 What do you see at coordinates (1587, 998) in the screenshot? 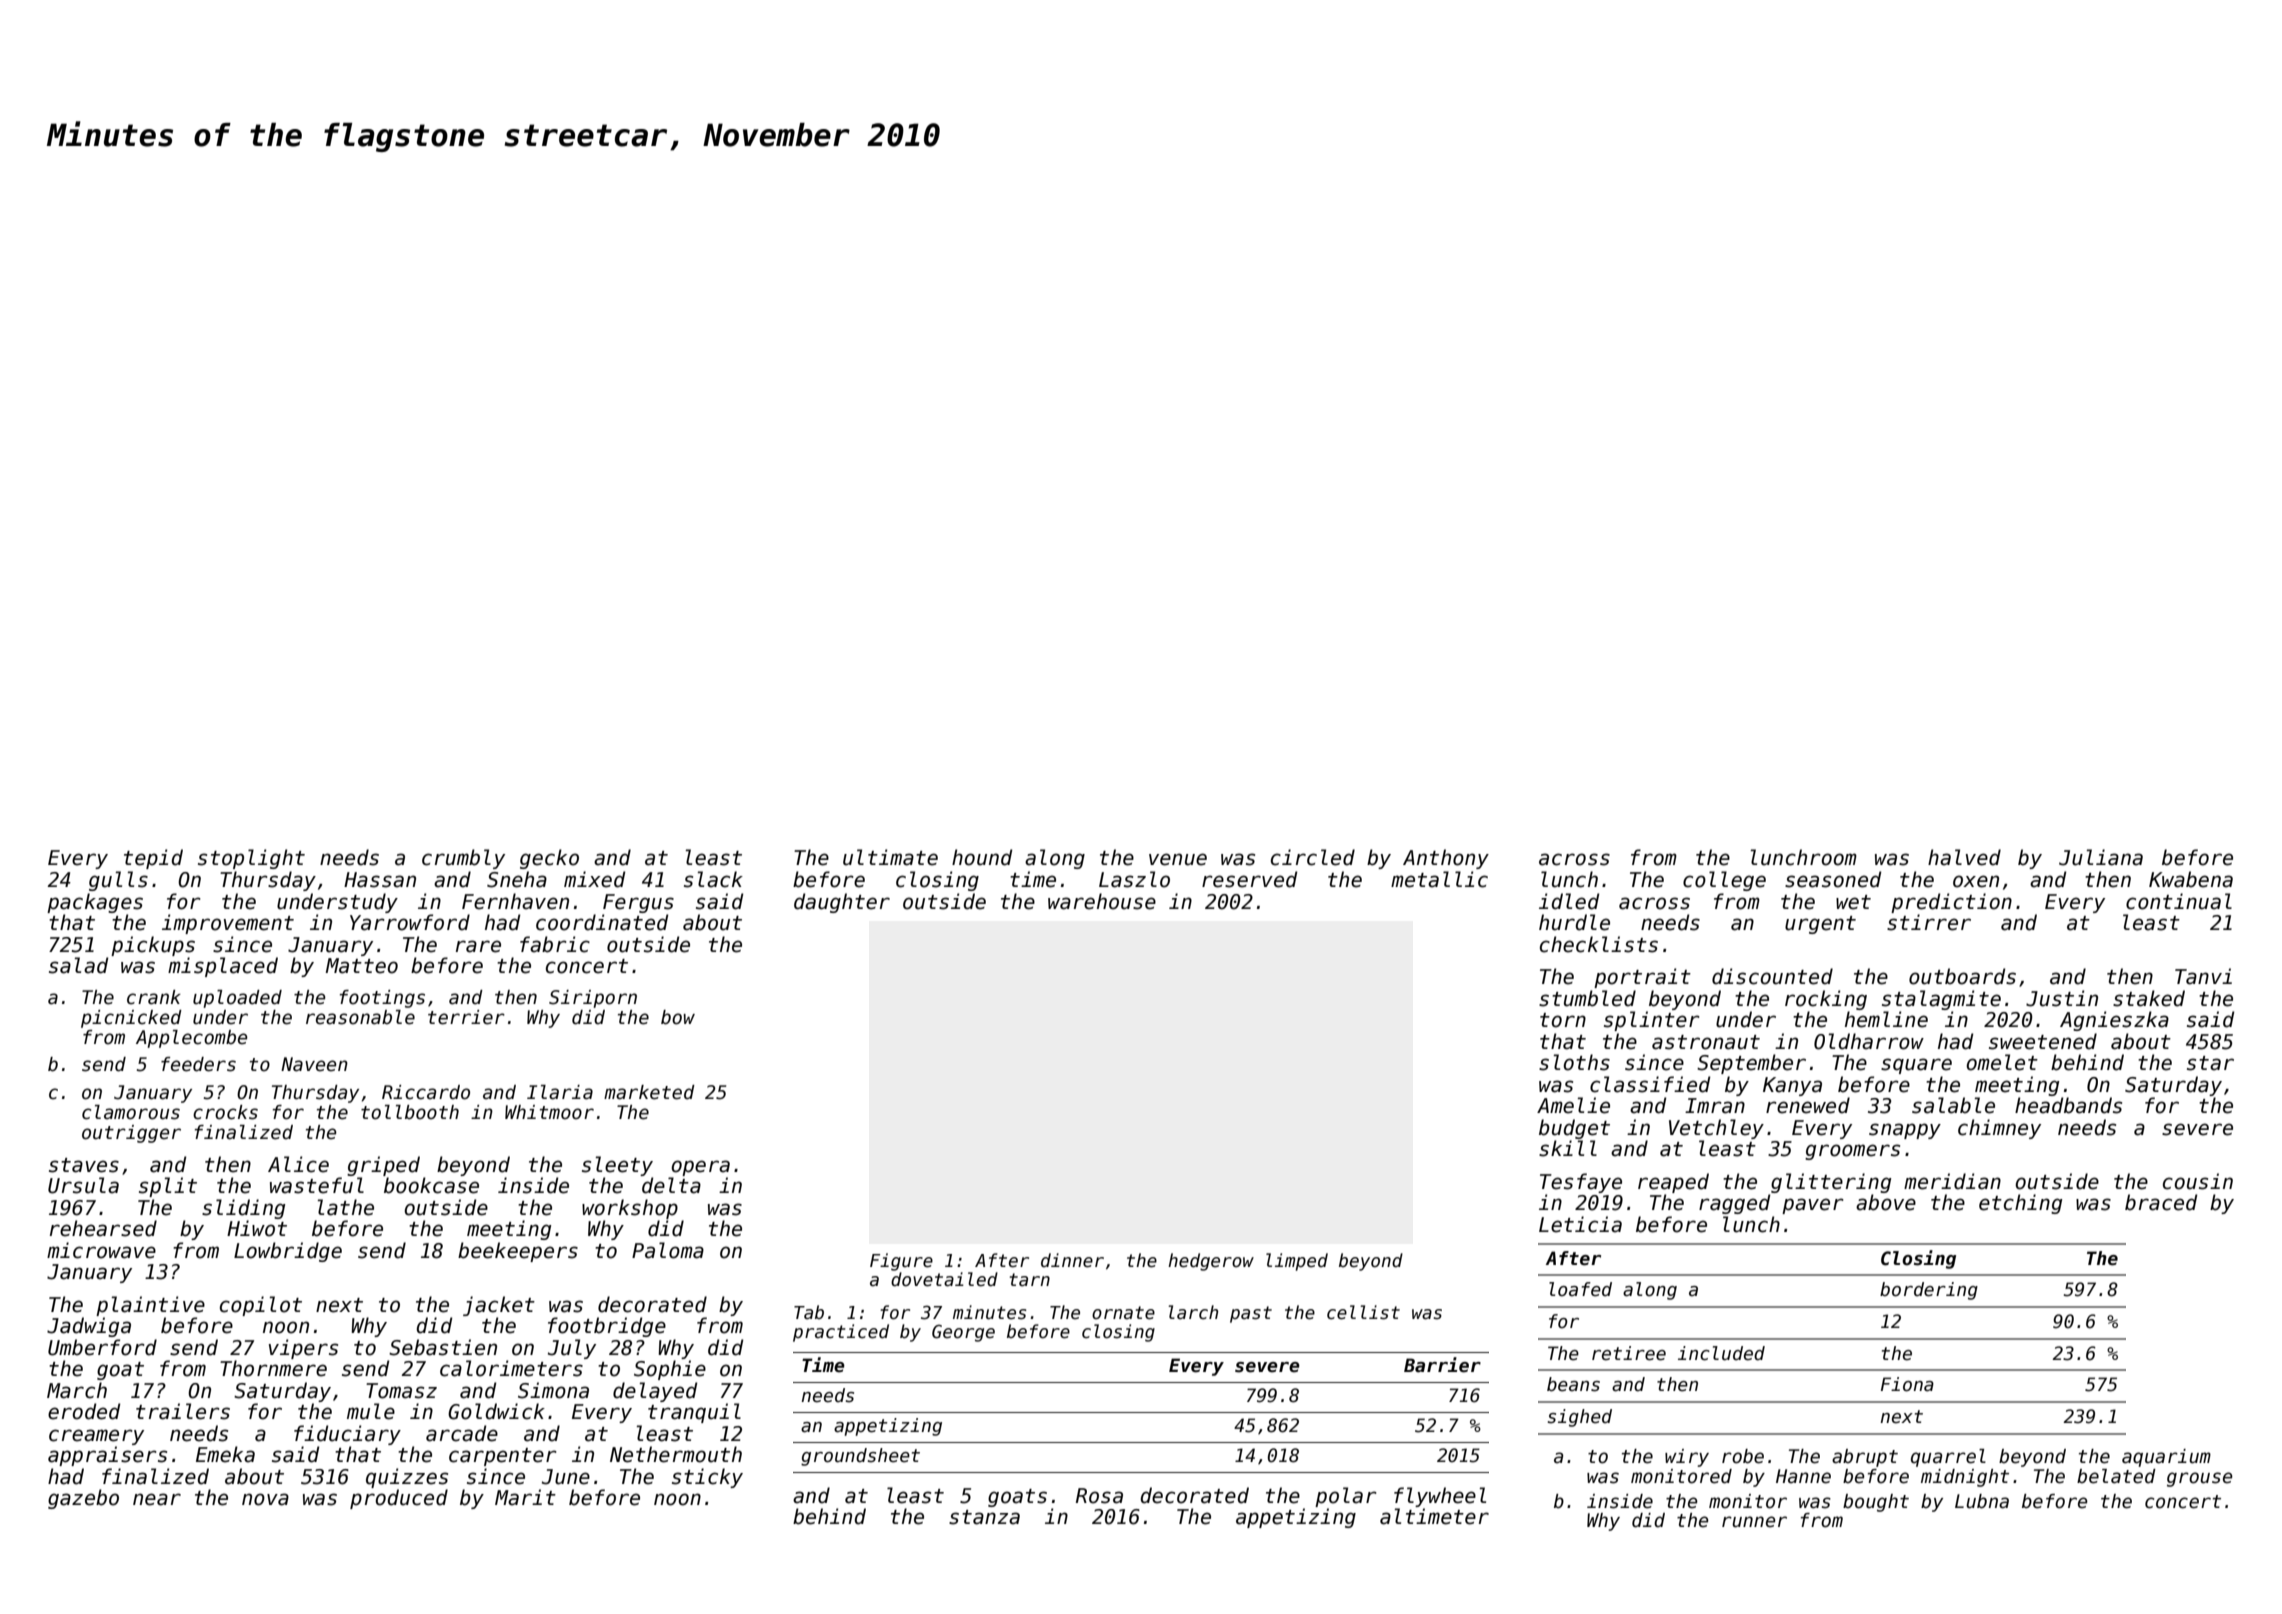
I see `stumbled` at bounding box center [1587, 998].
